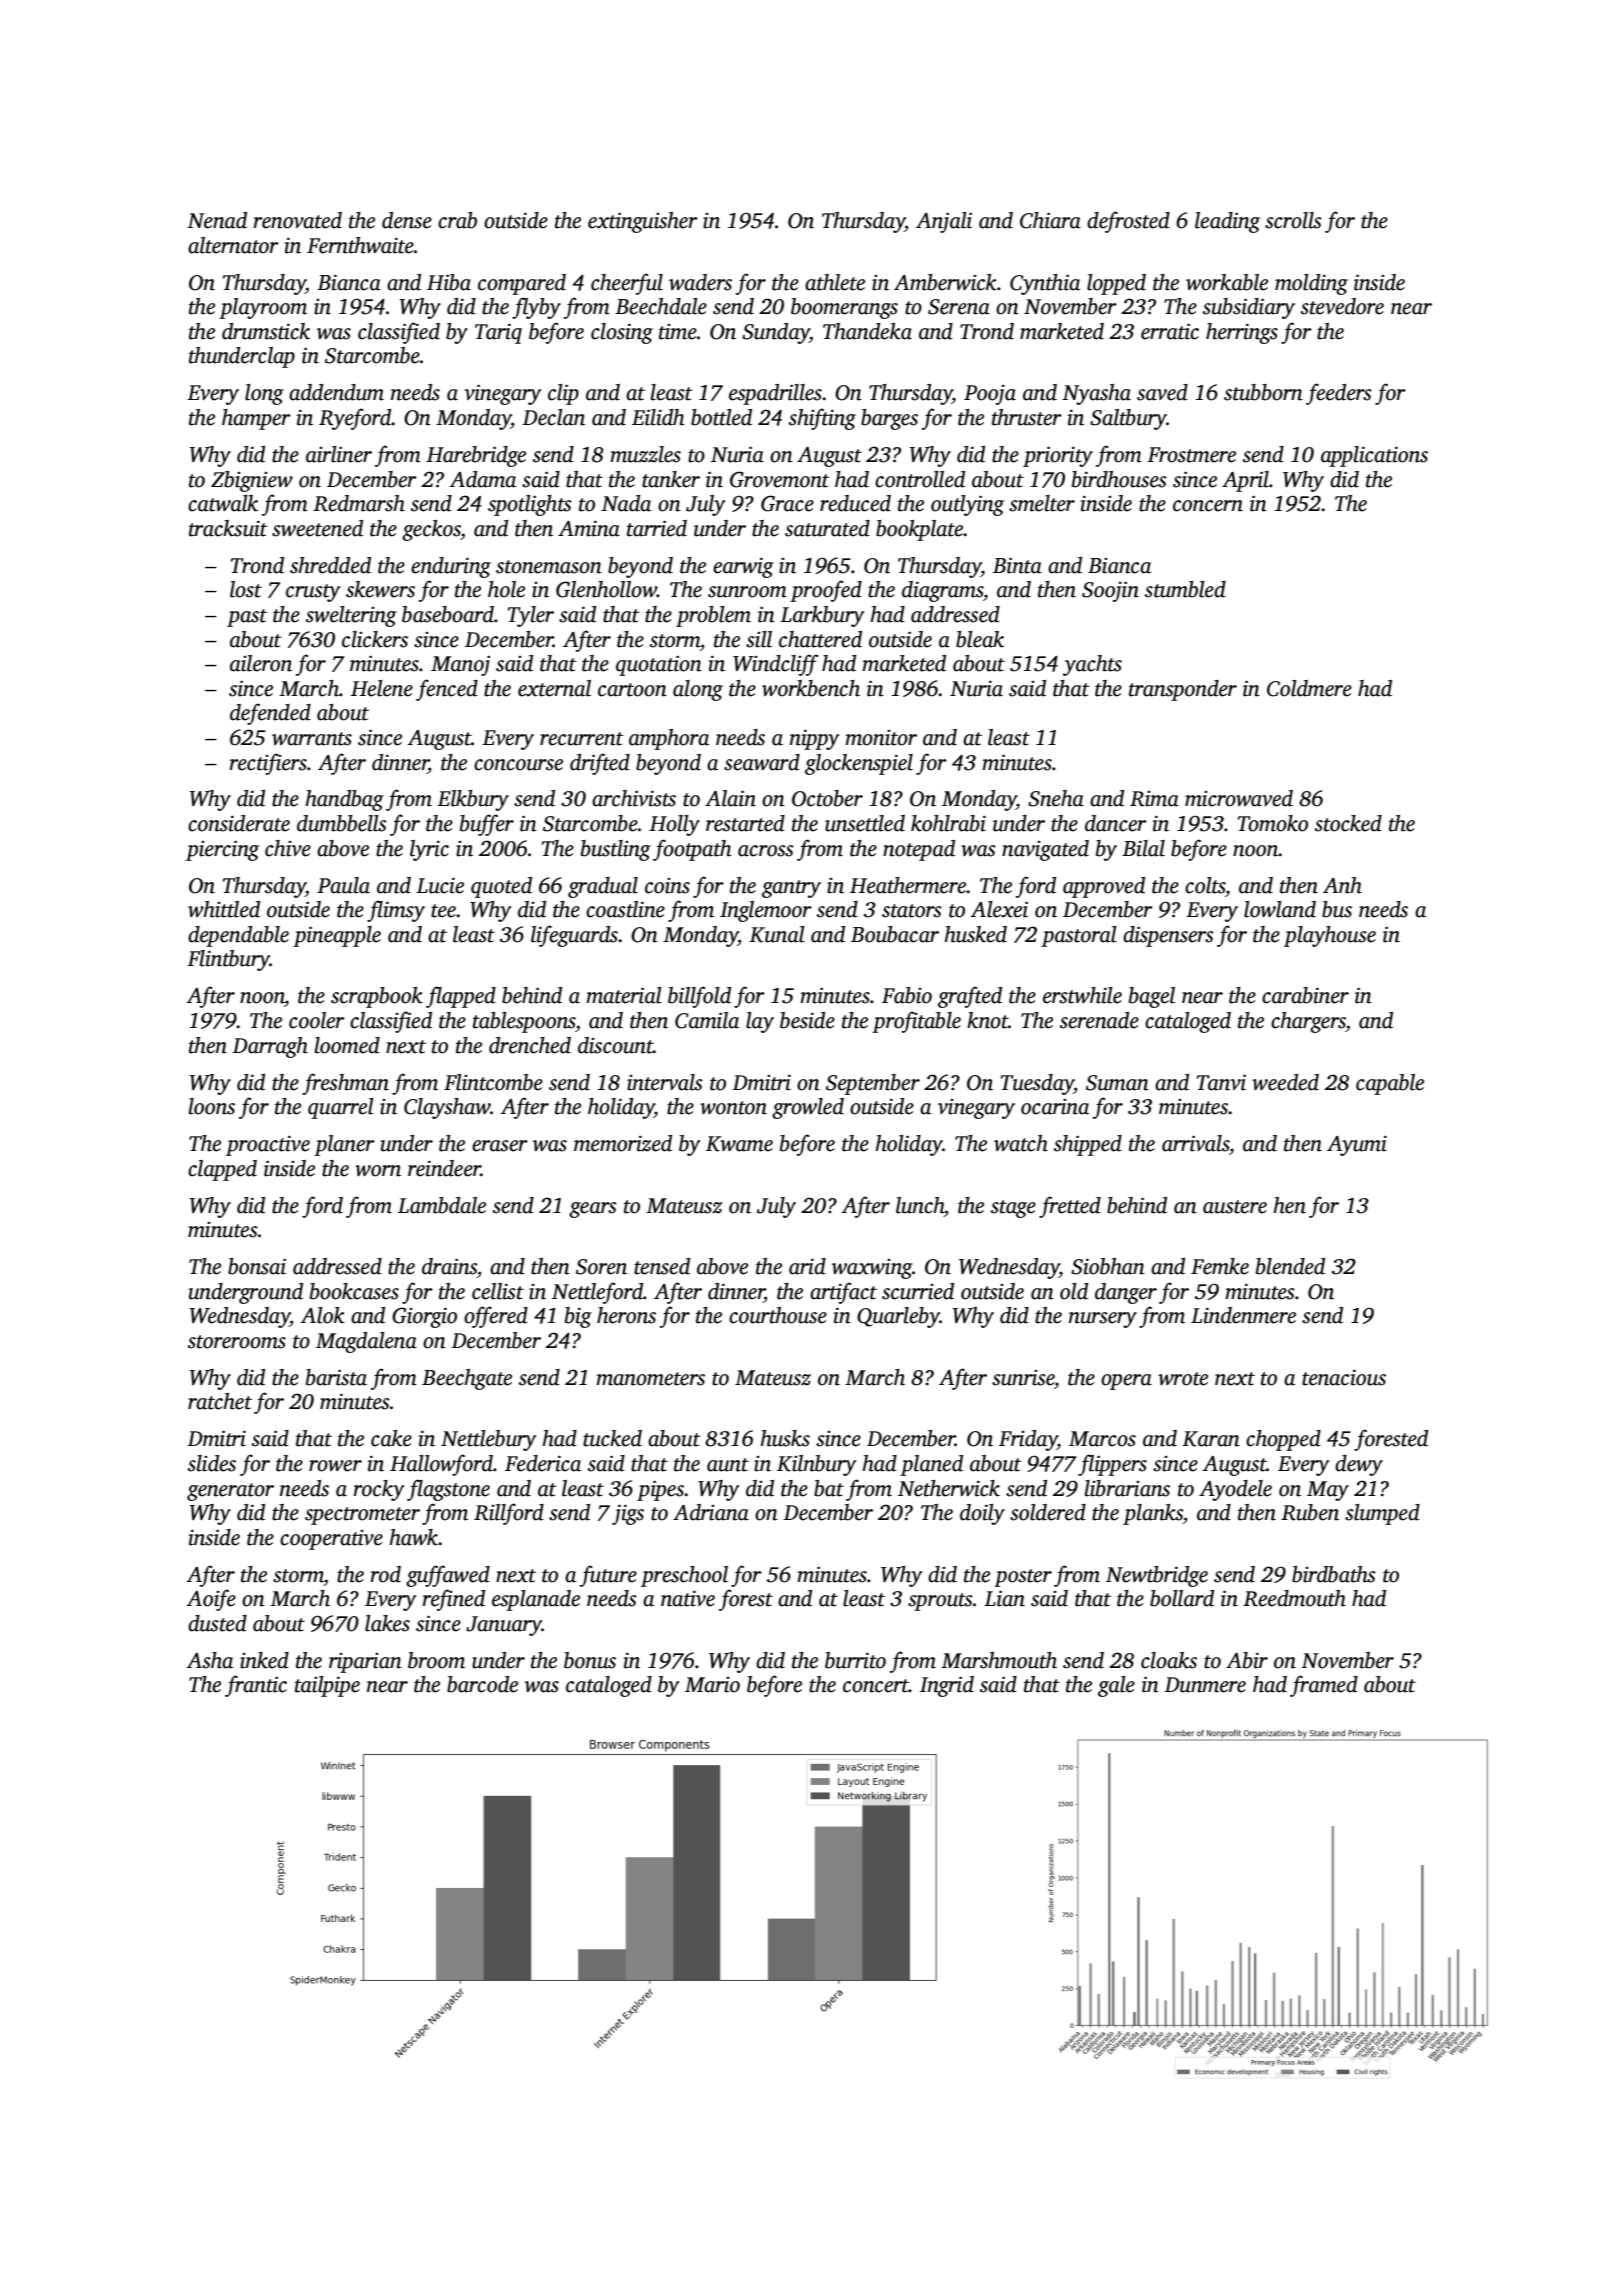  I want to click on riparian, so click(365, 1663).
